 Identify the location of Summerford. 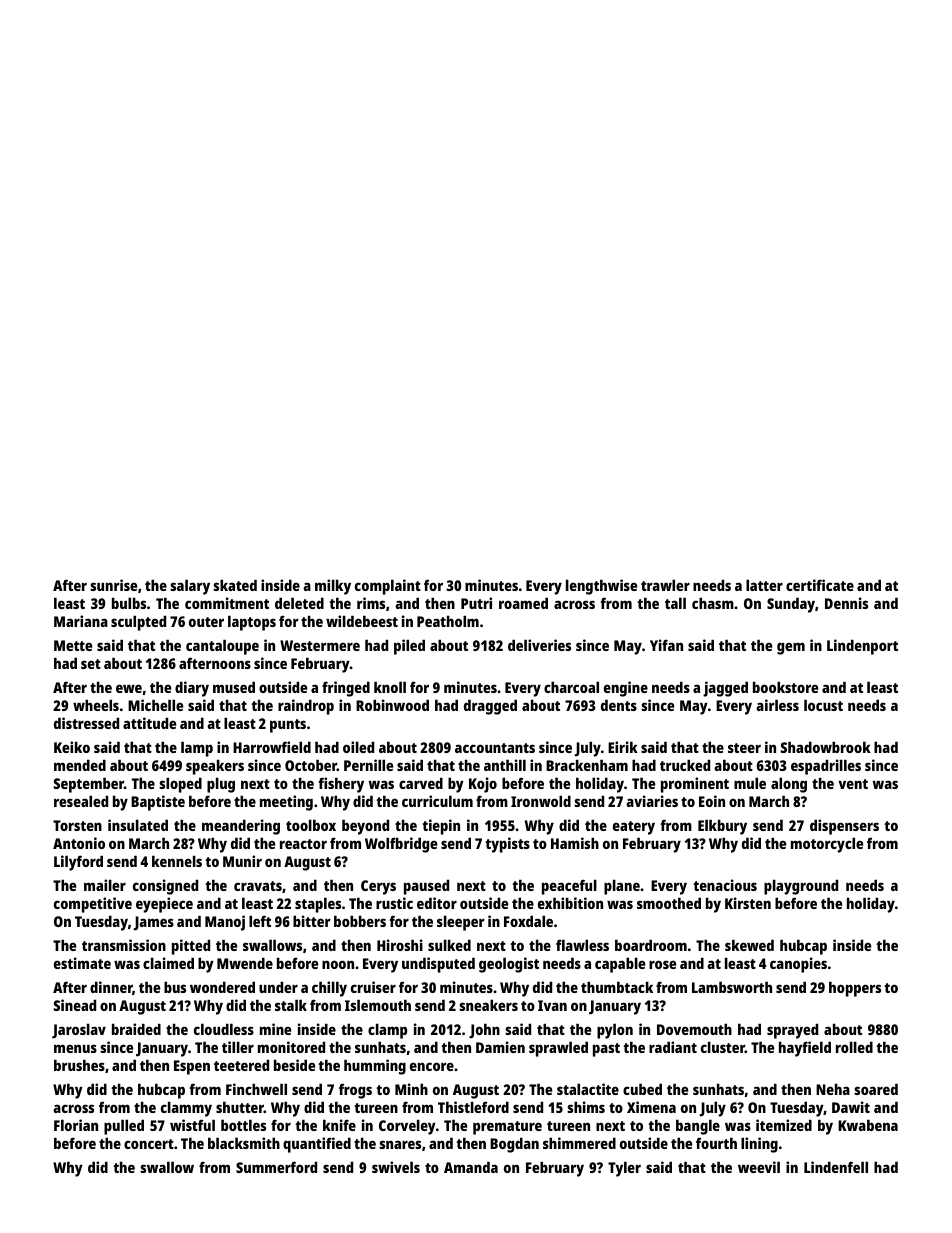
(276, 1167).
